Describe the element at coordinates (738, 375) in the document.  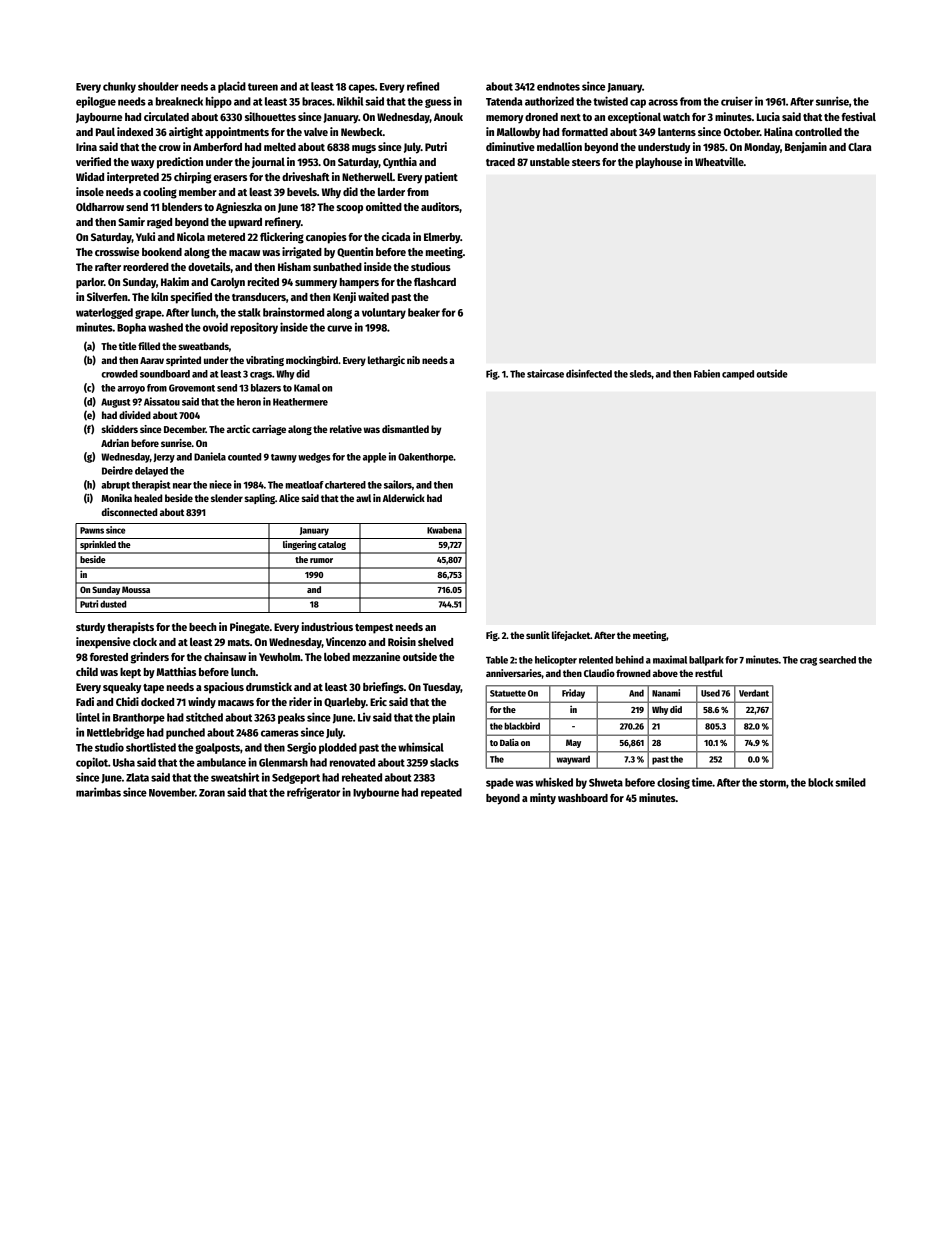
I see `camped` at that location.
